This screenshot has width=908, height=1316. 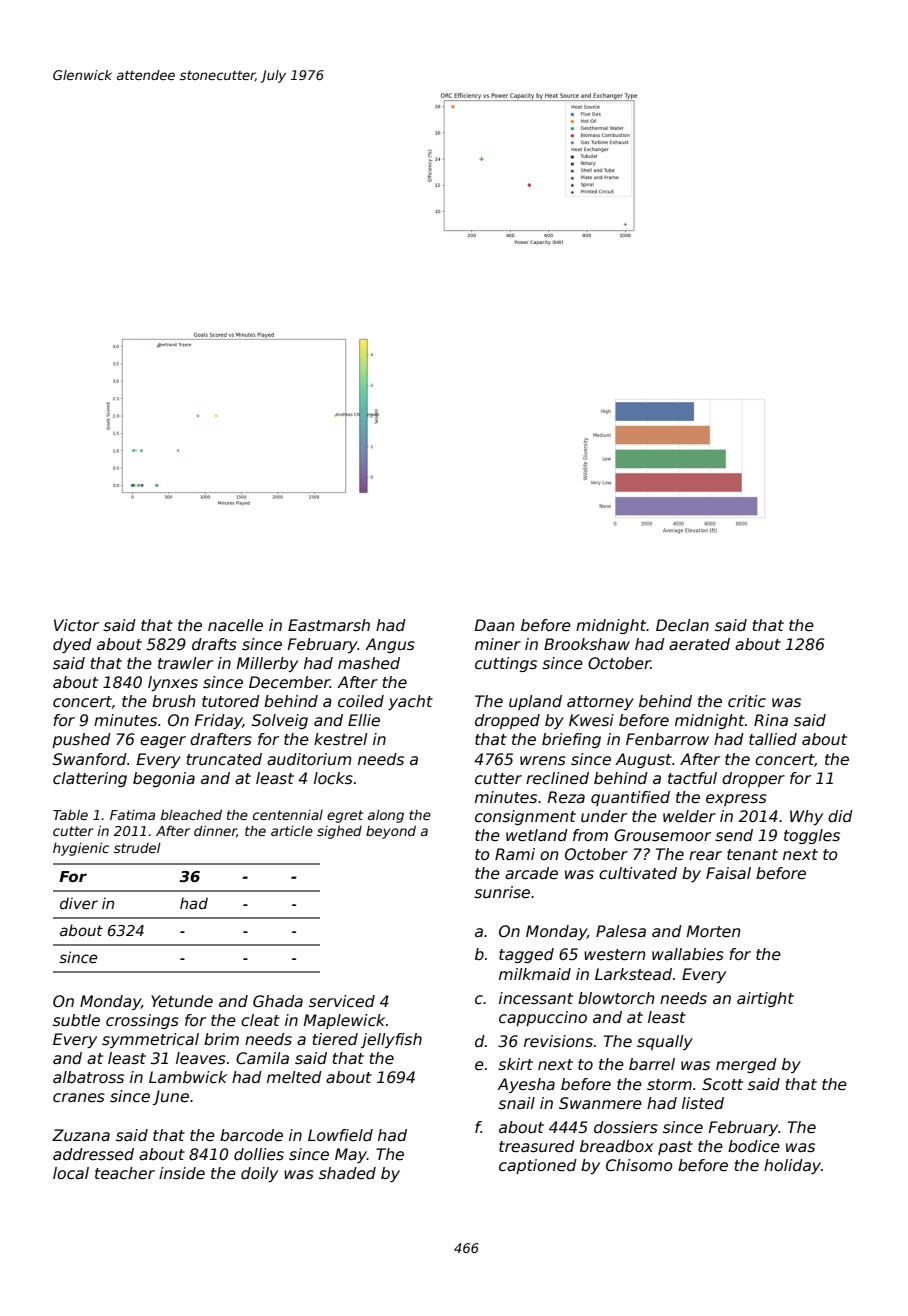 I want to click on brush, so click(x=174, y=701).
